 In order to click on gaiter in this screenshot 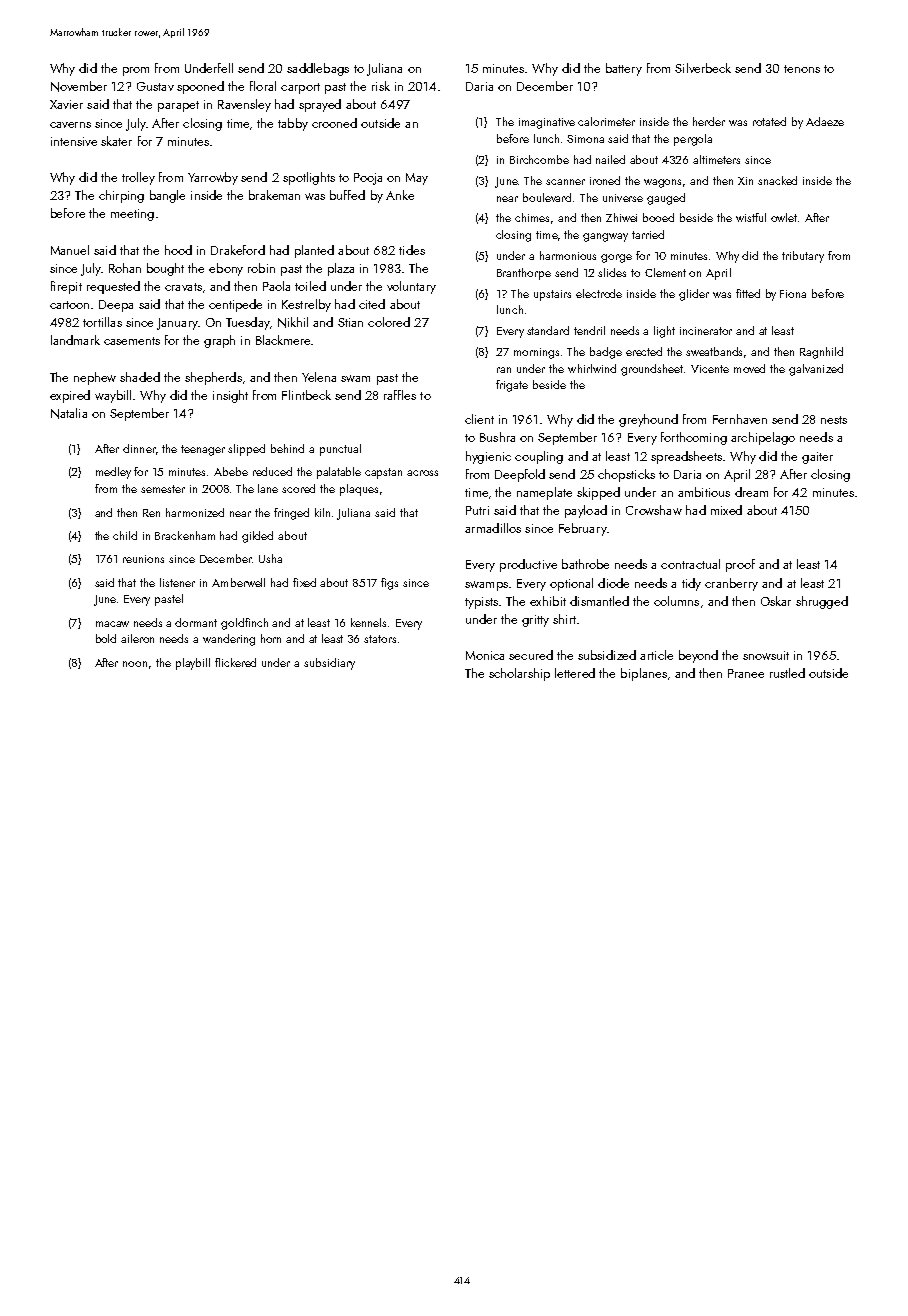, I will do `click(817, 458)`.
